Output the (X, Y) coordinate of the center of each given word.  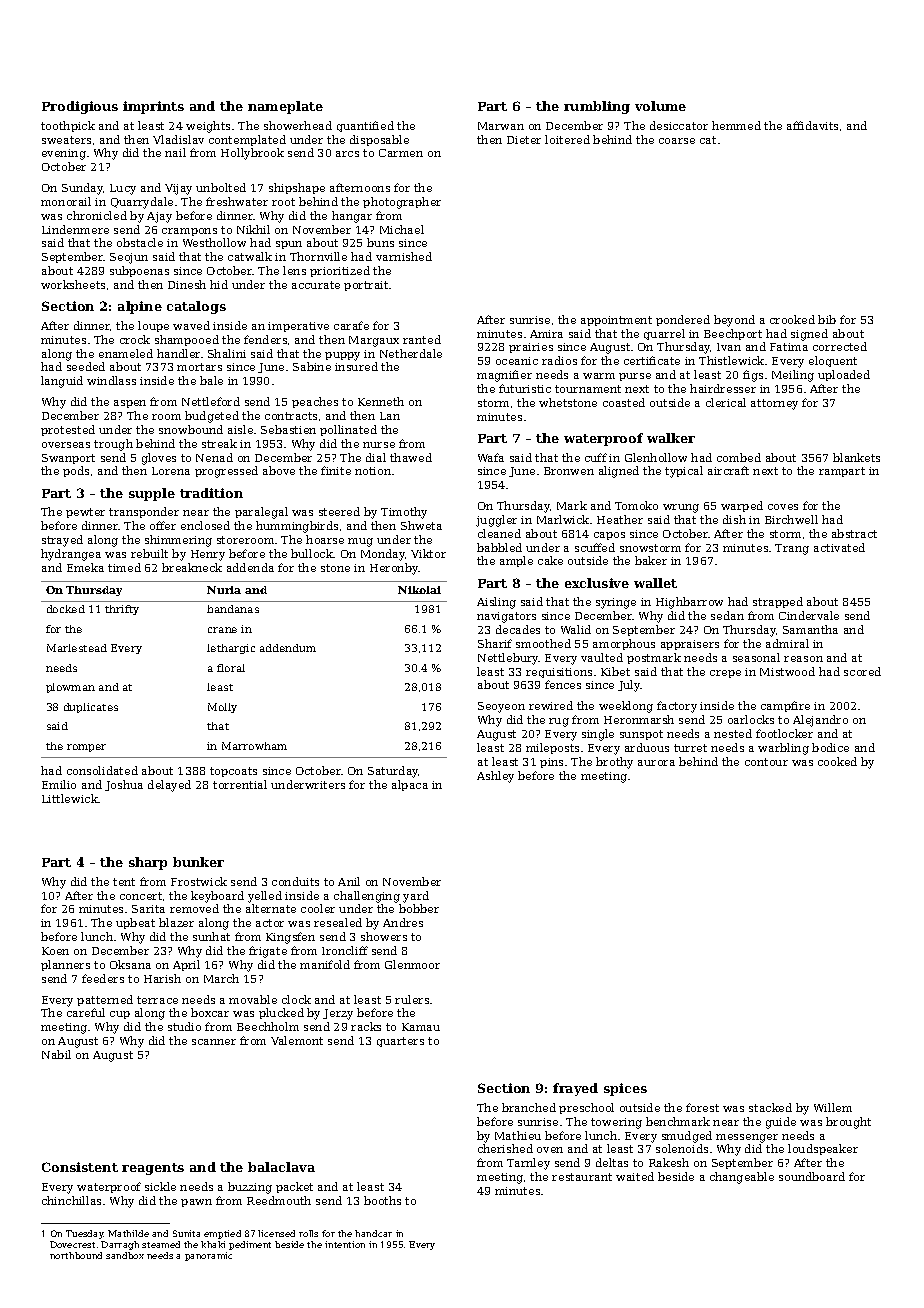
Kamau (421, 1027)
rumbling (597, 107)
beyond (734, 321)
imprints (153, 107)
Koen (55, 951)
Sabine (312, 366)
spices (625, 1089)
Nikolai (419, 590)
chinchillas (71, 1200)
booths (382, 1200)
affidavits (812, 125)
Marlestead (77, 648)
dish (734, 519)
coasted (624, 402)
